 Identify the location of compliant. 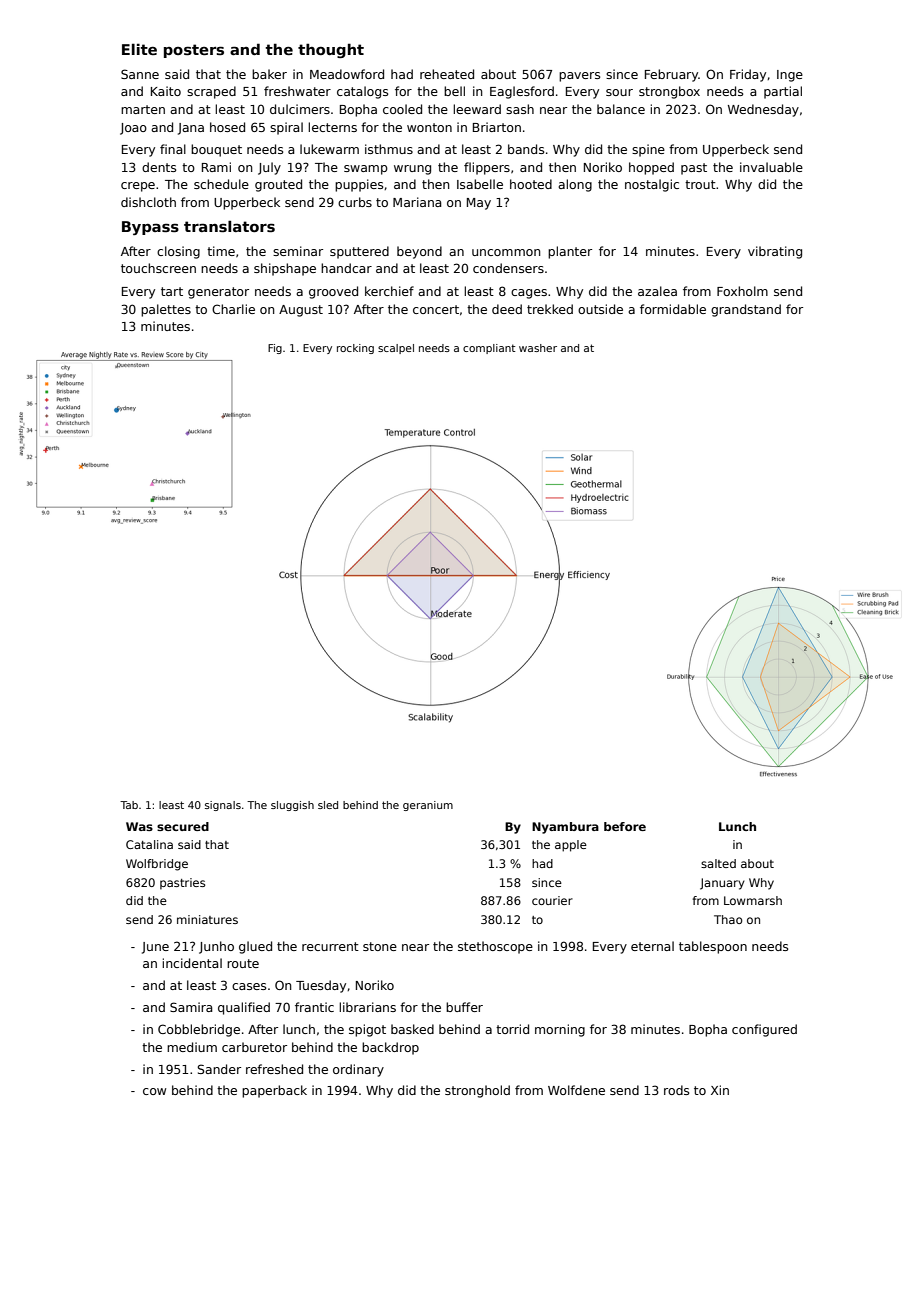
(489, 349).
